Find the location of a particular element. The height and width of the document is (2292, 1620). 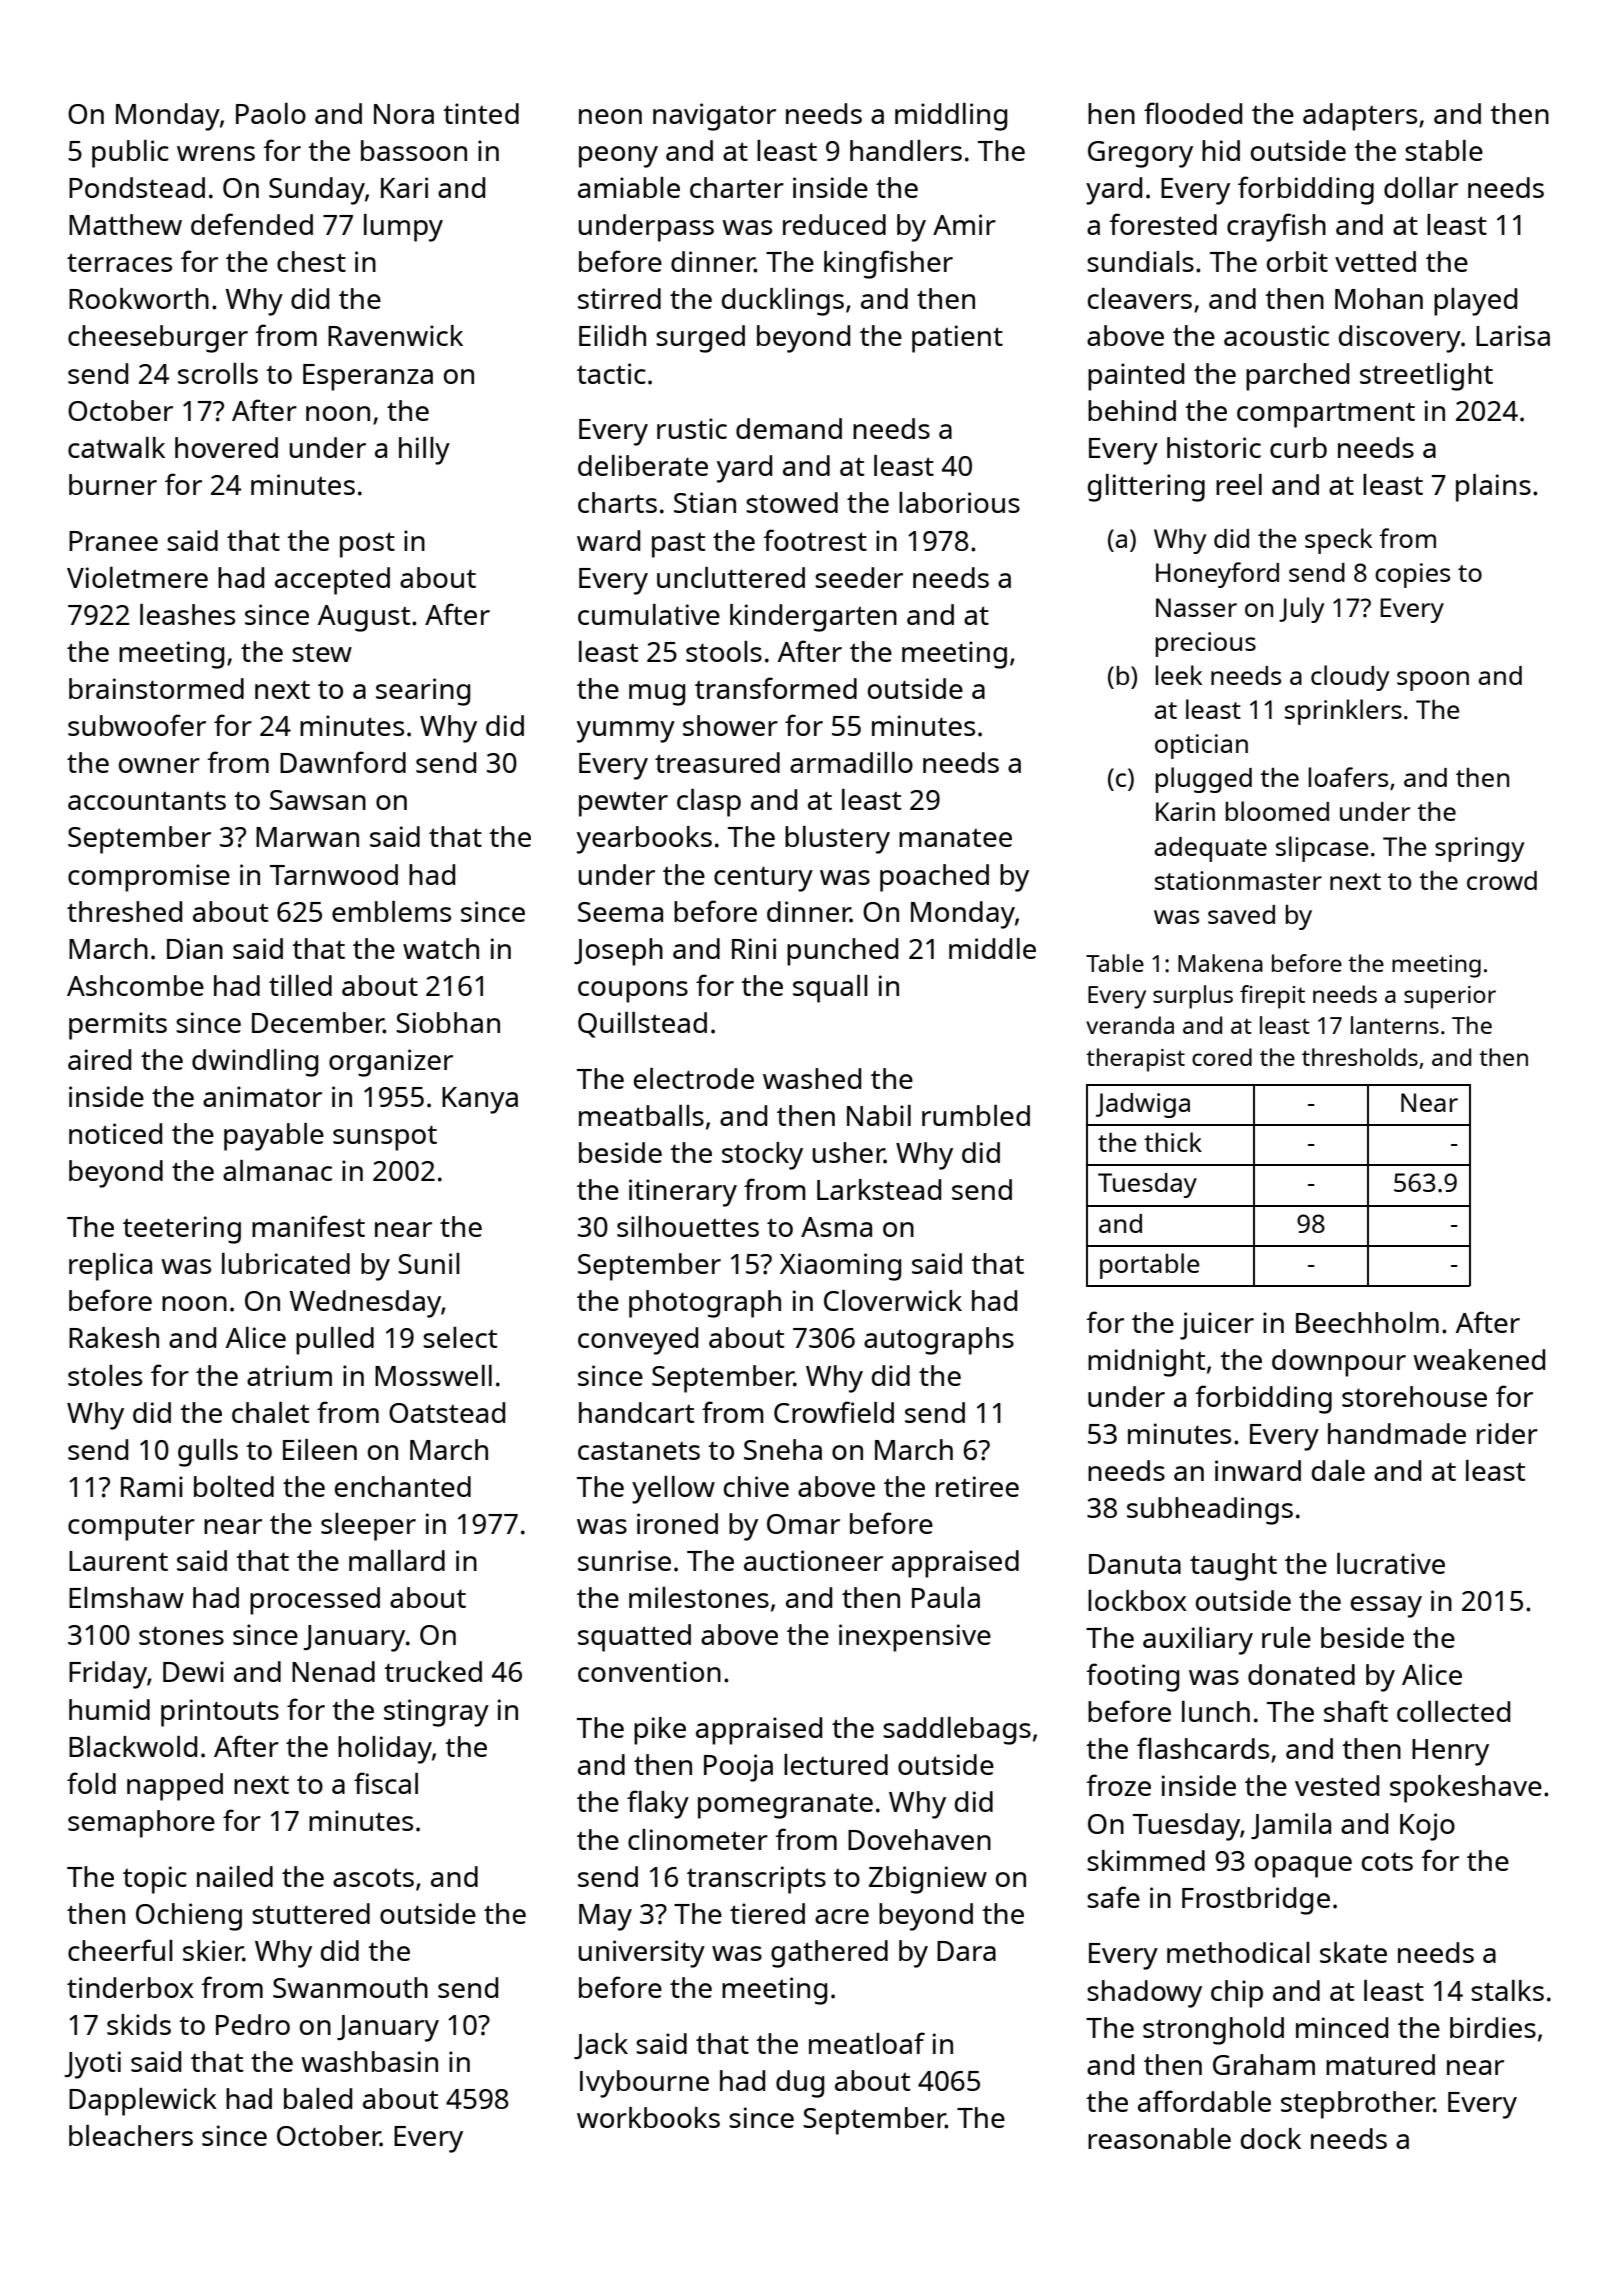

midnight is located at coordinates (1146, 1363).
